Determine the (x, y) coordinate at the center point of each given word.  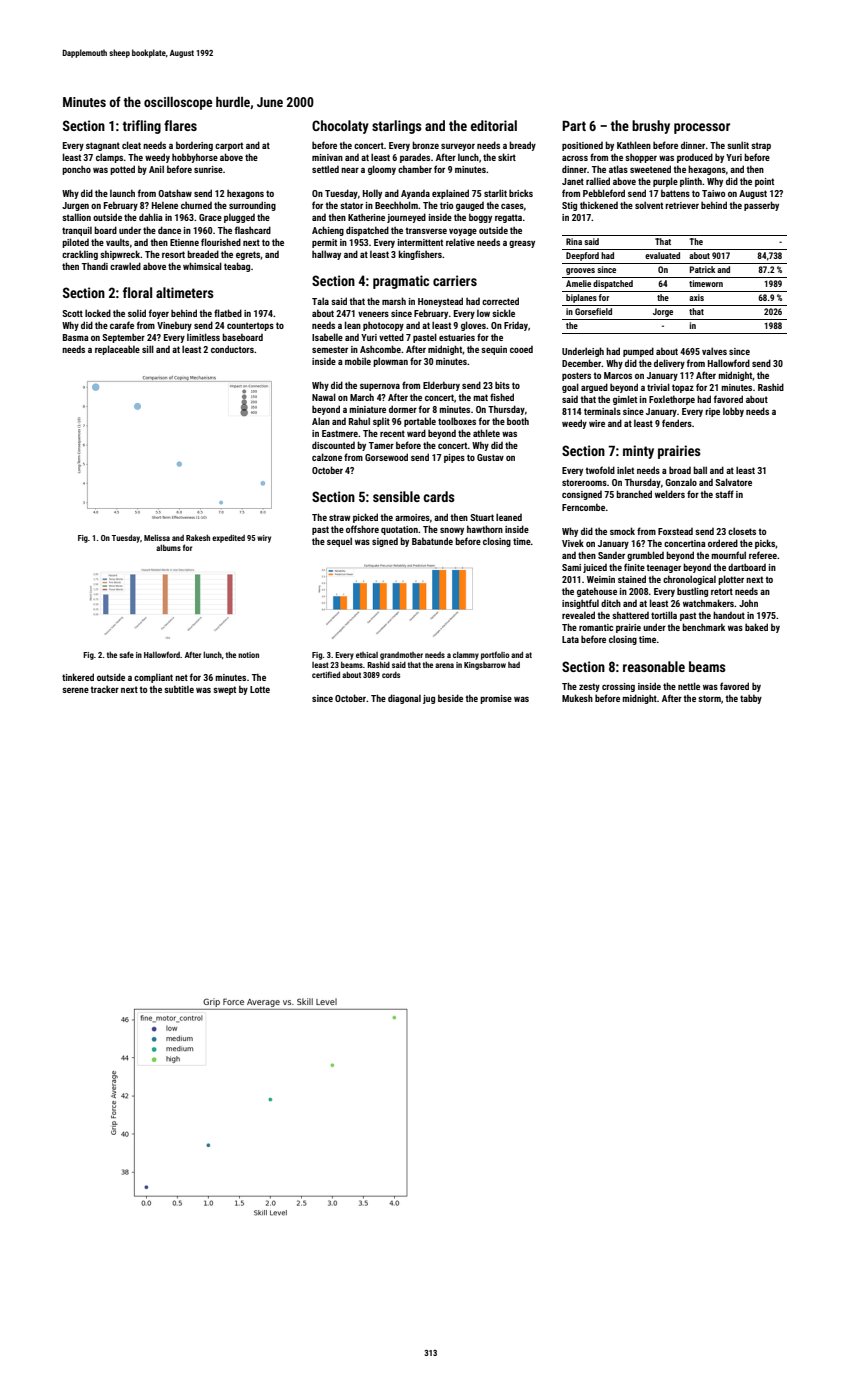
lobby (733, 412)
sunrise (208, 169)
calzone (327, 457)
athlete (486, 433)
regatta (508, 218)
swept (224, 690)
